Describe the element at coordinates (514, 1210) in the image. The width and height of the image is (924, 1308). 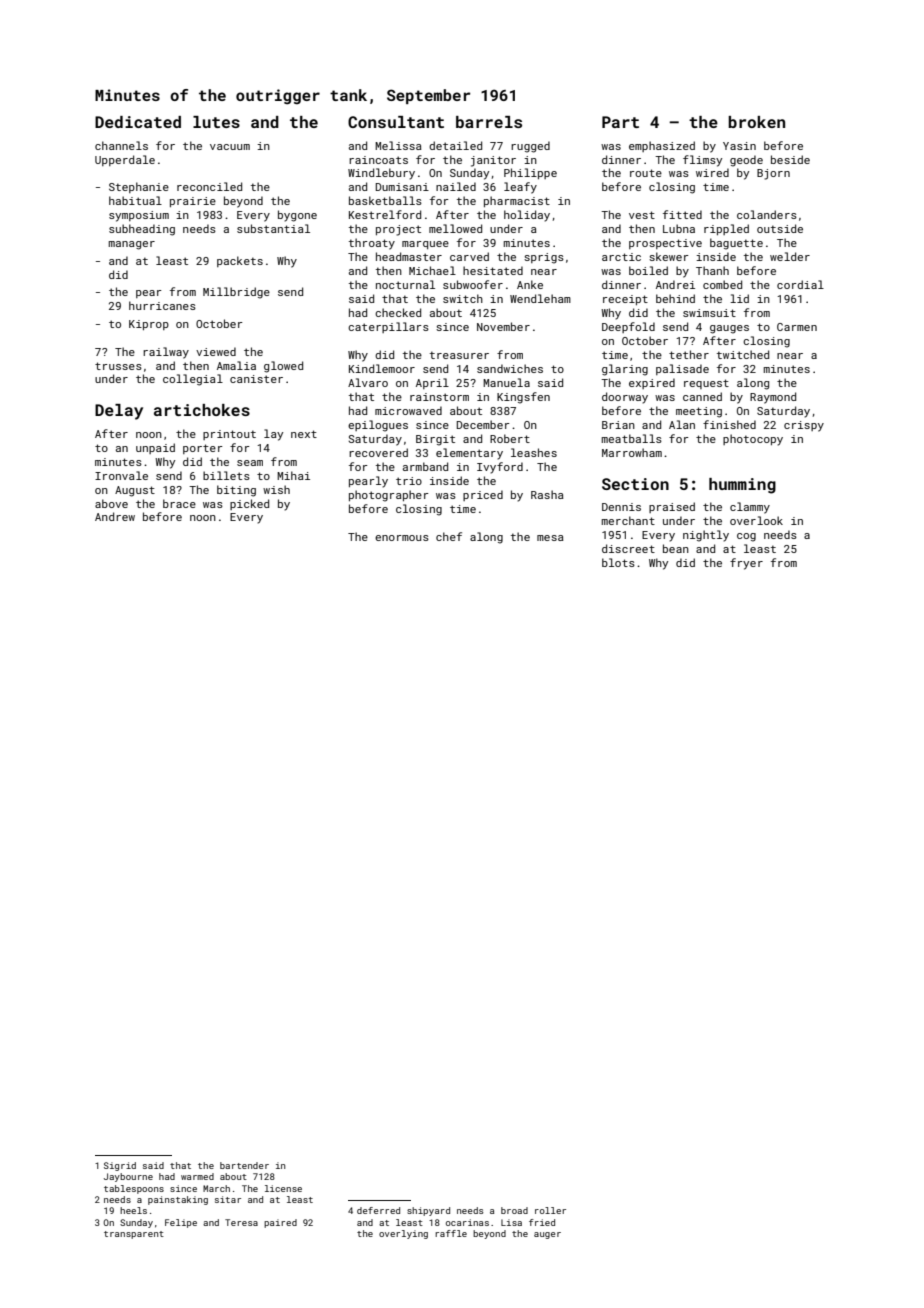
I see `broad` at that location.
